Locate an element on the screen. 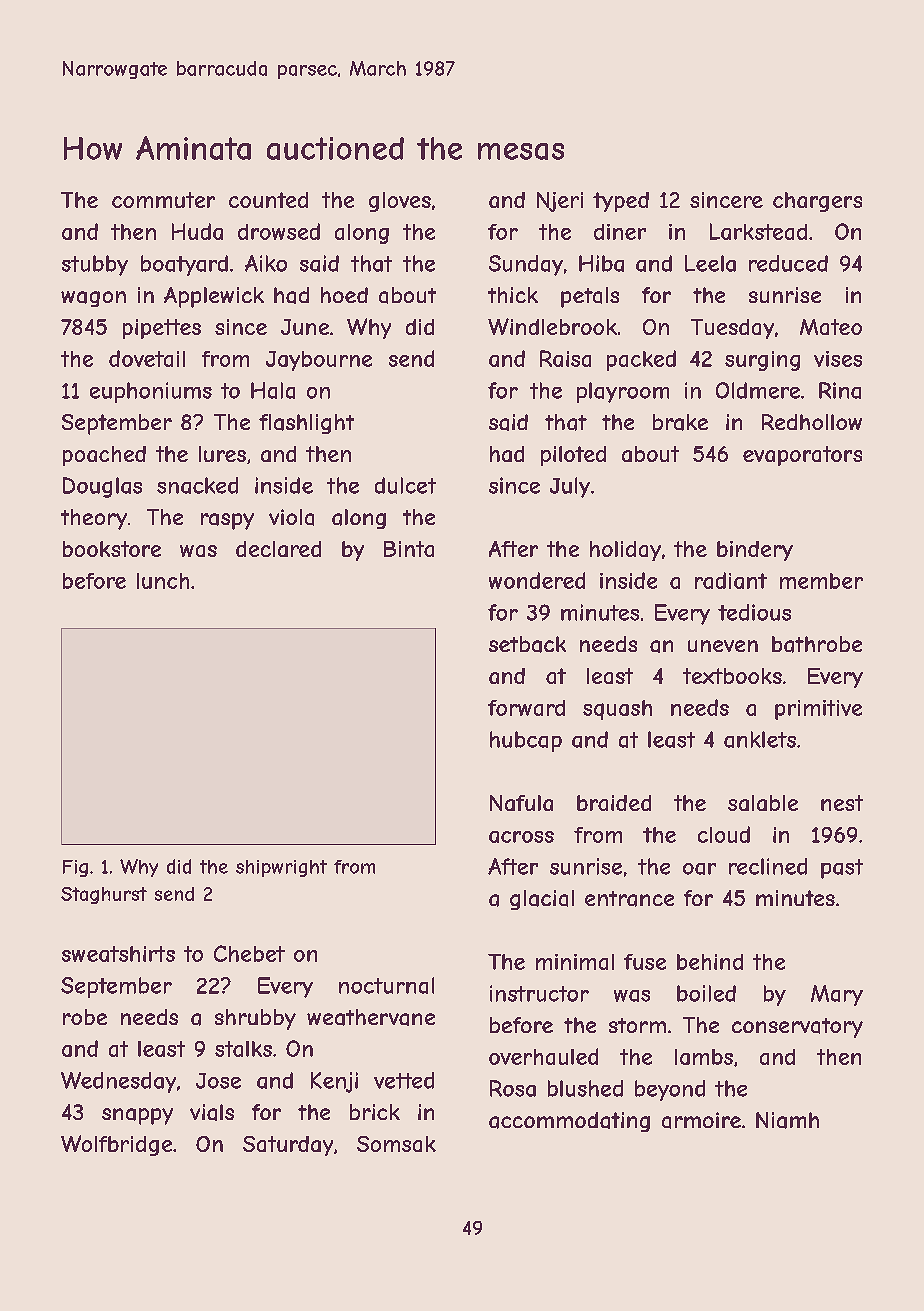 Image resolution: width=924 pixels, height=1311 pixels. shipwright is located at coordinates (281, 868).
